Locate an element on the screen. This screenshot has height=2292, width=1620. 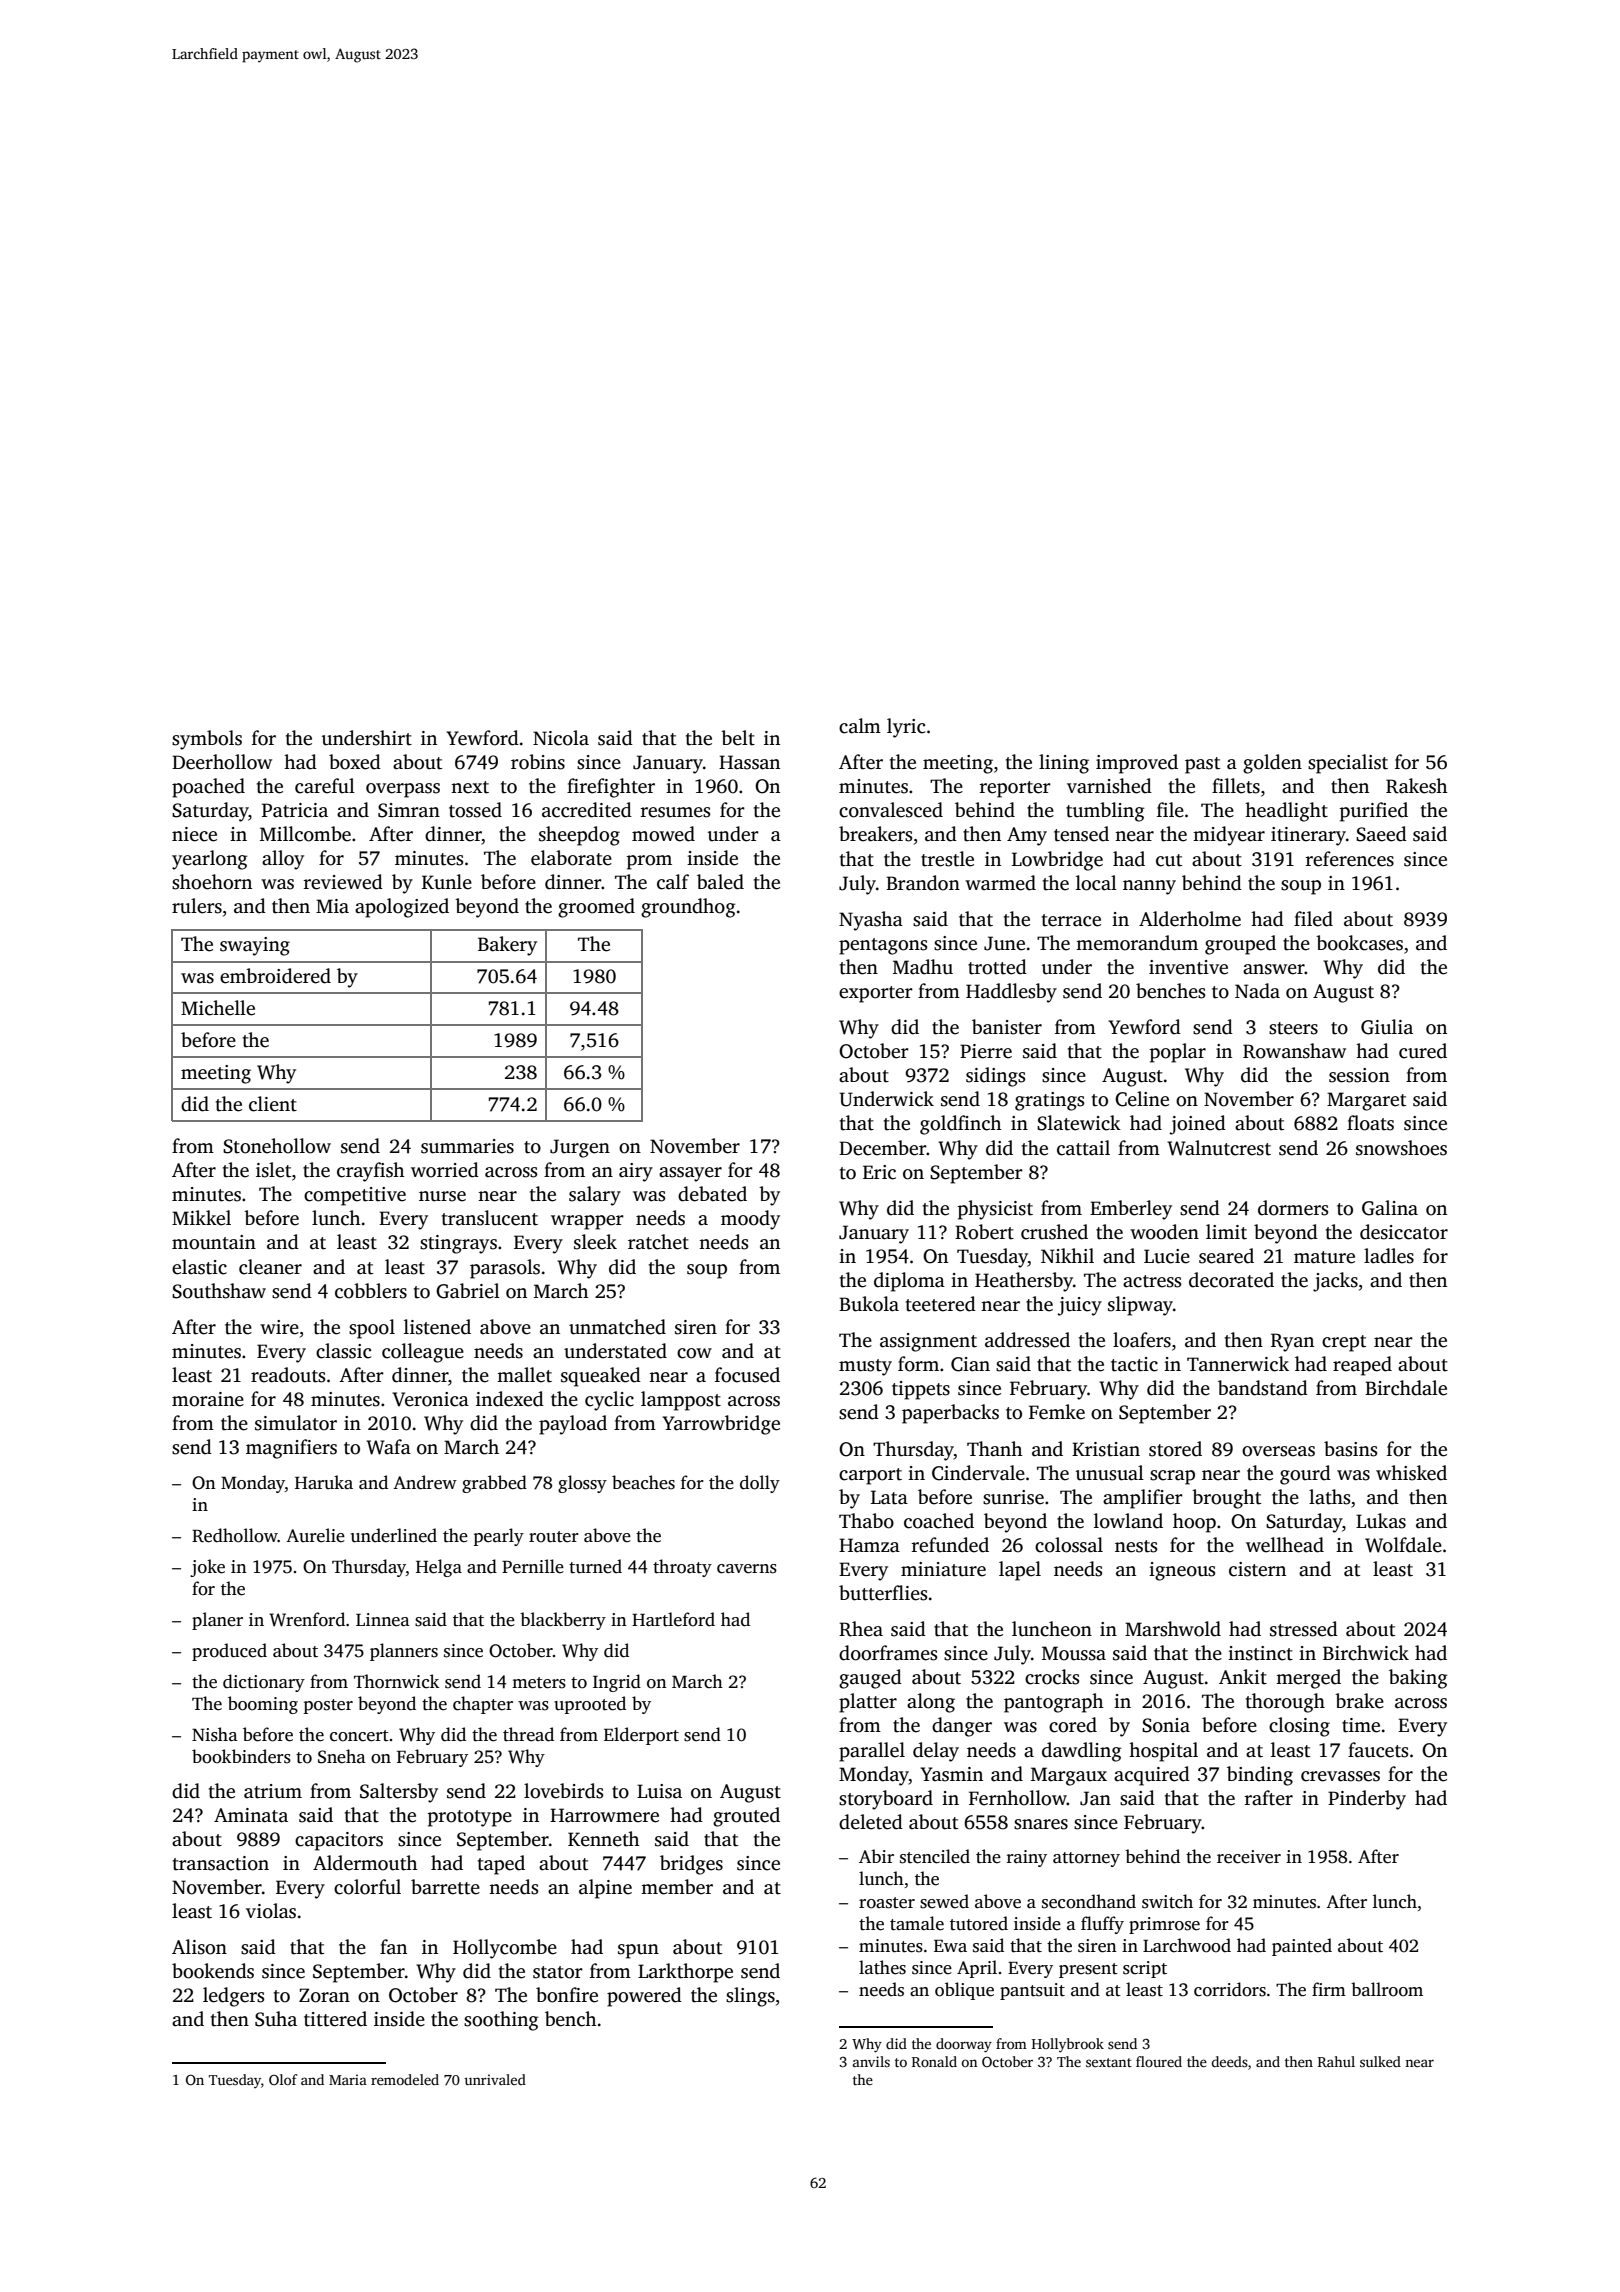
specialist is located at coordinates (1348, 764).
